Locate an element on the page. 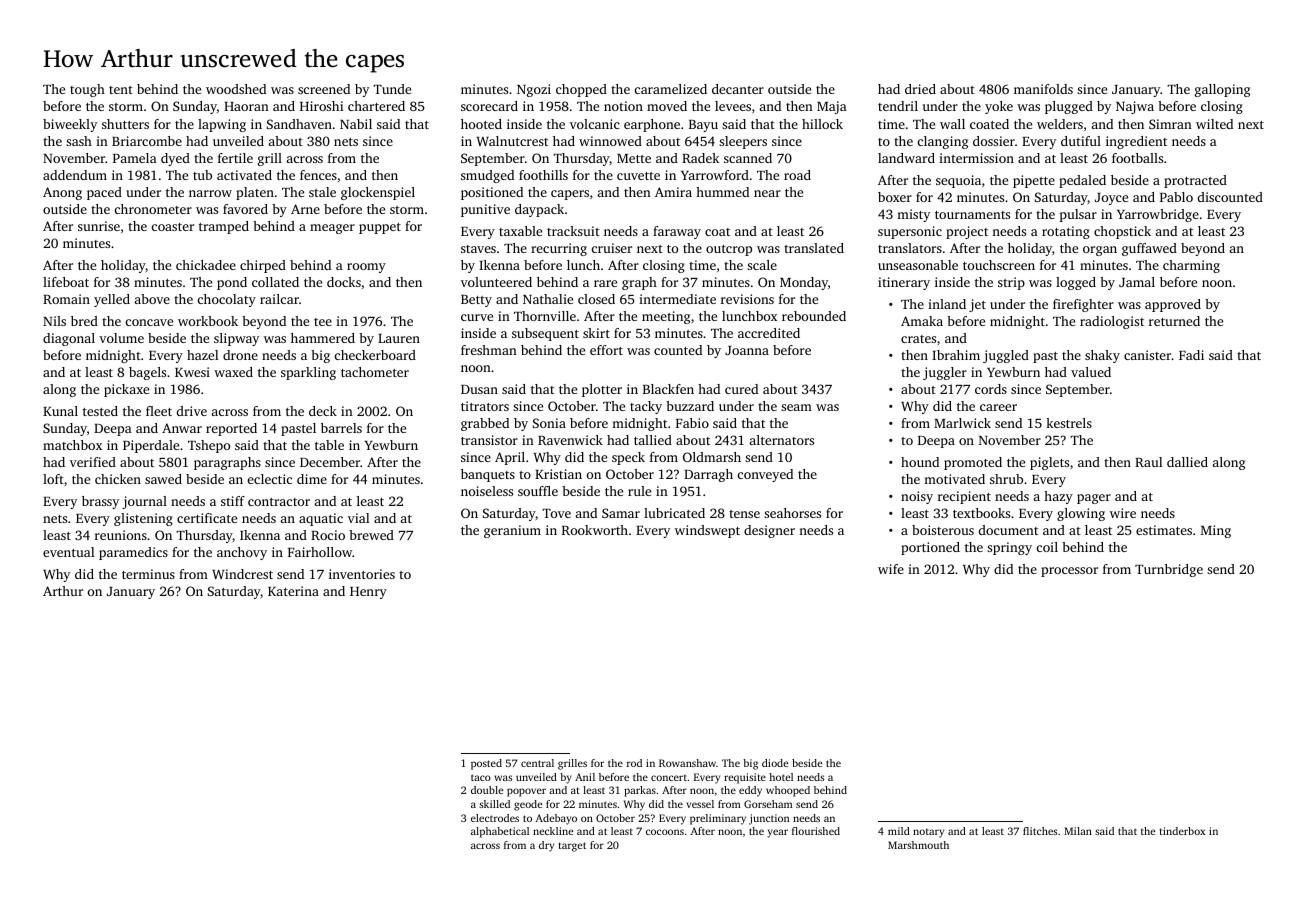 The width and height of the document is (1308, 924). clanging is located at coordinates (943, 142).
